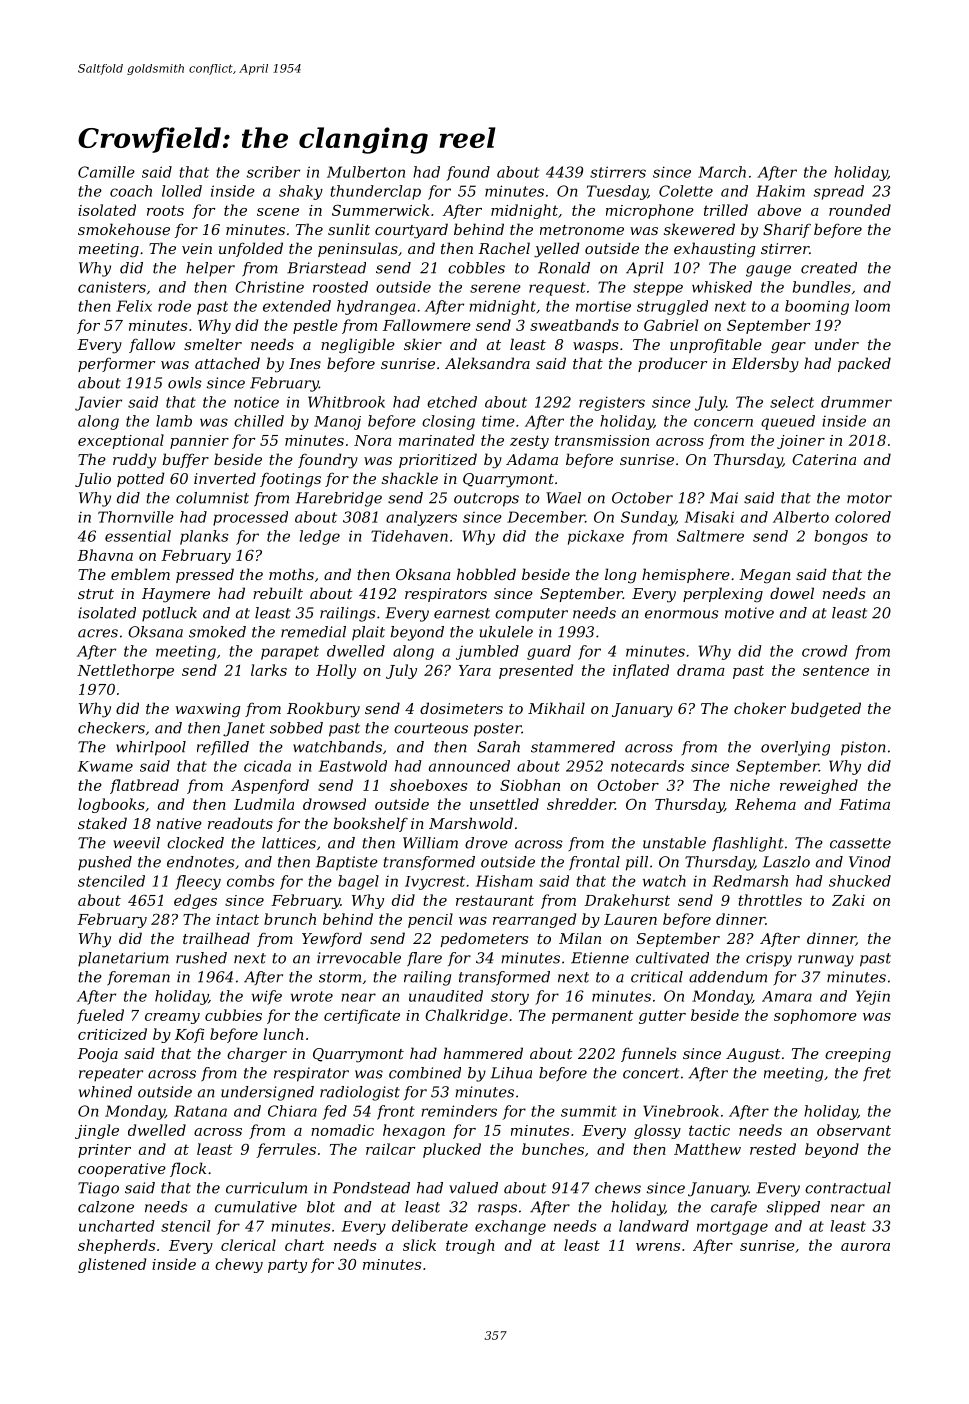 This page has width=969, height=1404. Describe the element at coordinates (498, 730) in the page. I see `poster` at that location.
